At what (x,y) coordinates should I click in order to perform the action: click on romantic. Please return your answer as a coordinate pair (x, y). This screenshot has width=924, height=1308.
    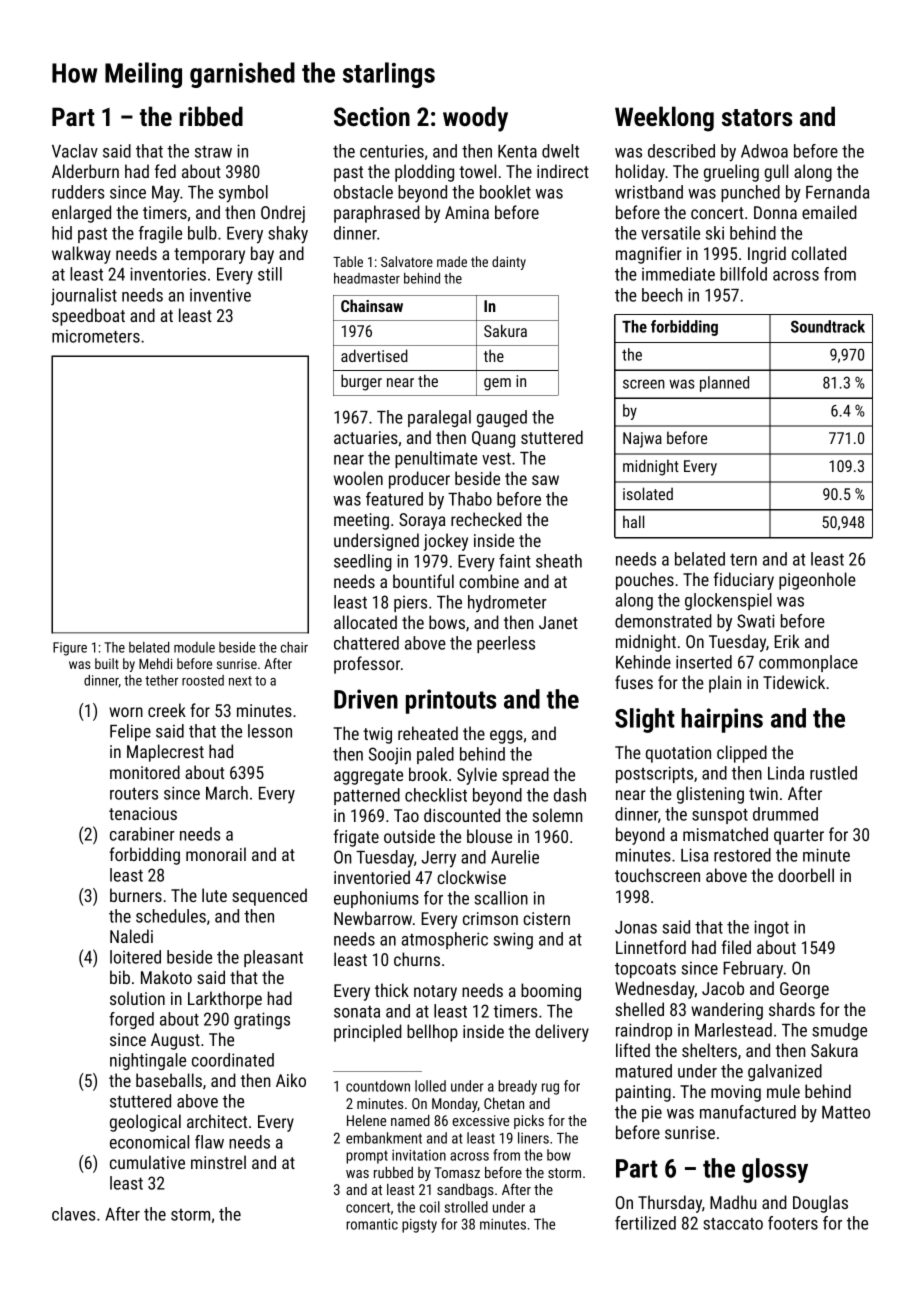
    Looking at the image, I should click on (372, 1224).
